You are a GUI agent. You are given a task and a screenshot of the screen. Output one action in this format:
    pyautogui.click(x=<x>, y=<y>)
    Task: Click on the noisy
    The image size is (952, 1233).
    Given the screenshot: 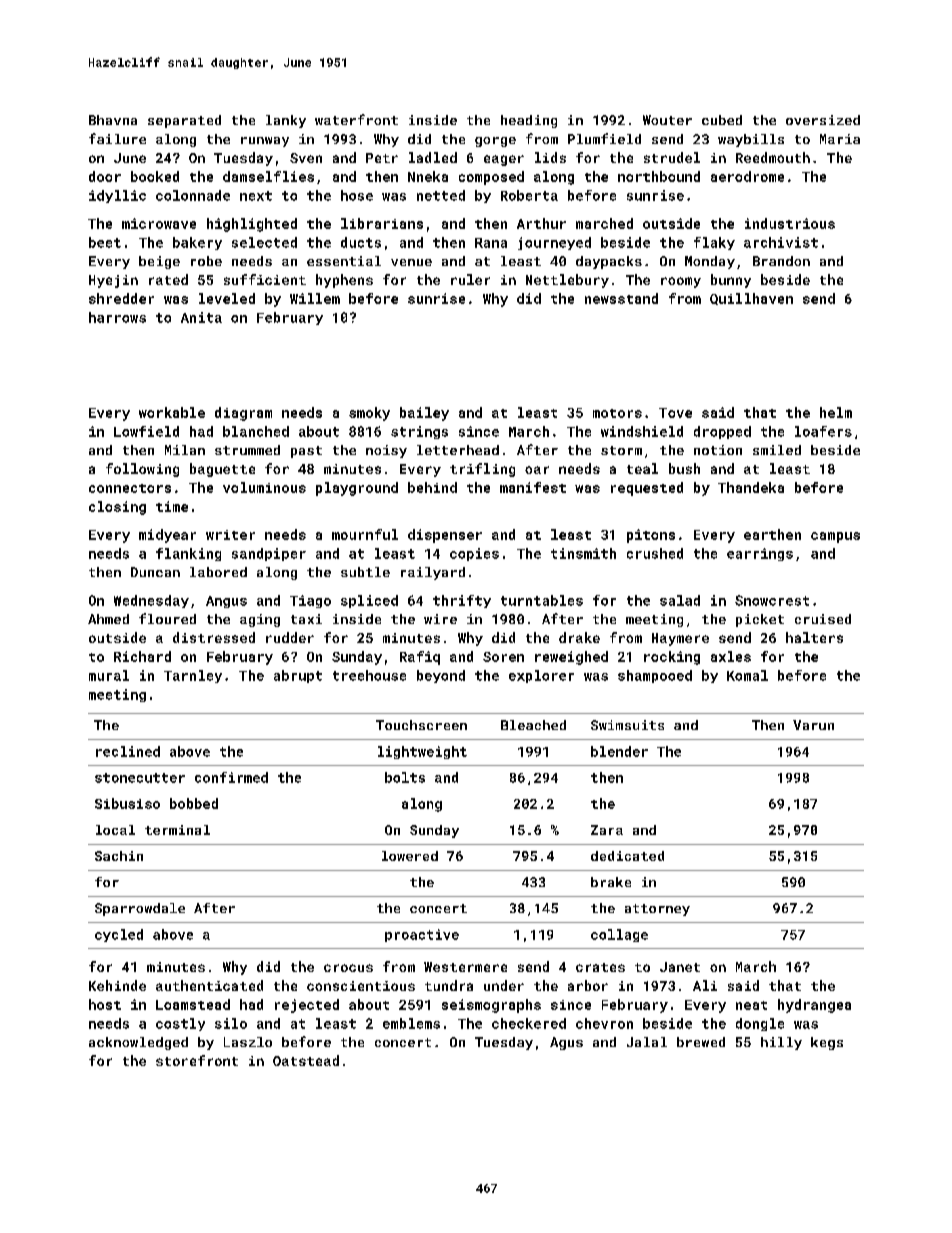 What is the action you would take?
    pyautogui.click(x=386, y=451)
